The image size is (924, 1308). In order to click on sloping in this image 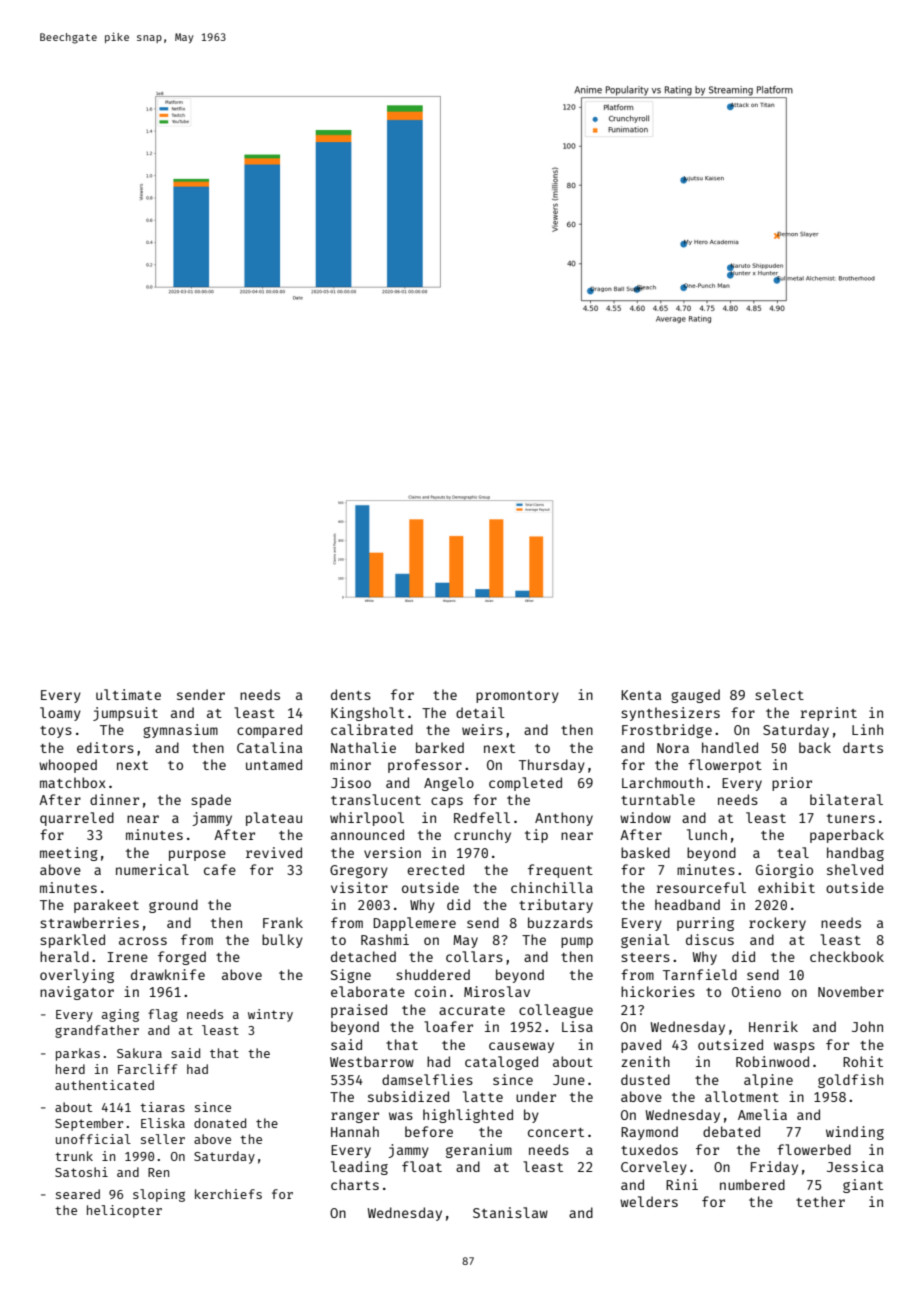, I will do `click(159, 1195)`.
